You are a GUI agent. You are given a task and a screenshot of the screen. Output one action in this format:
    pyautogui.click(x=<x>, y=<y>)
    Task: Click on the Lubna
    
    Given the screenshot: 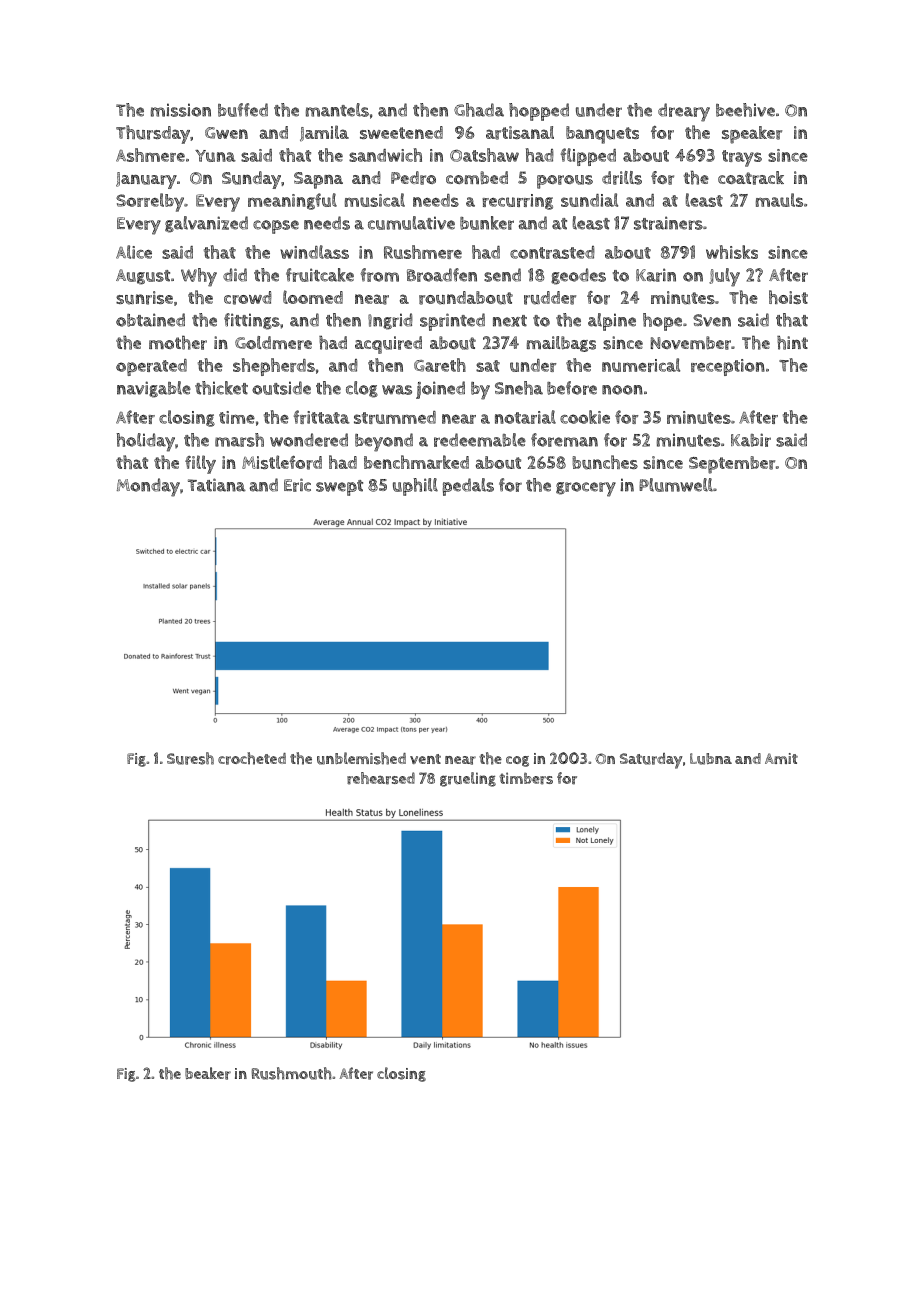 What is the action you would take?
    pyautogui.click(x=711, y=759)
